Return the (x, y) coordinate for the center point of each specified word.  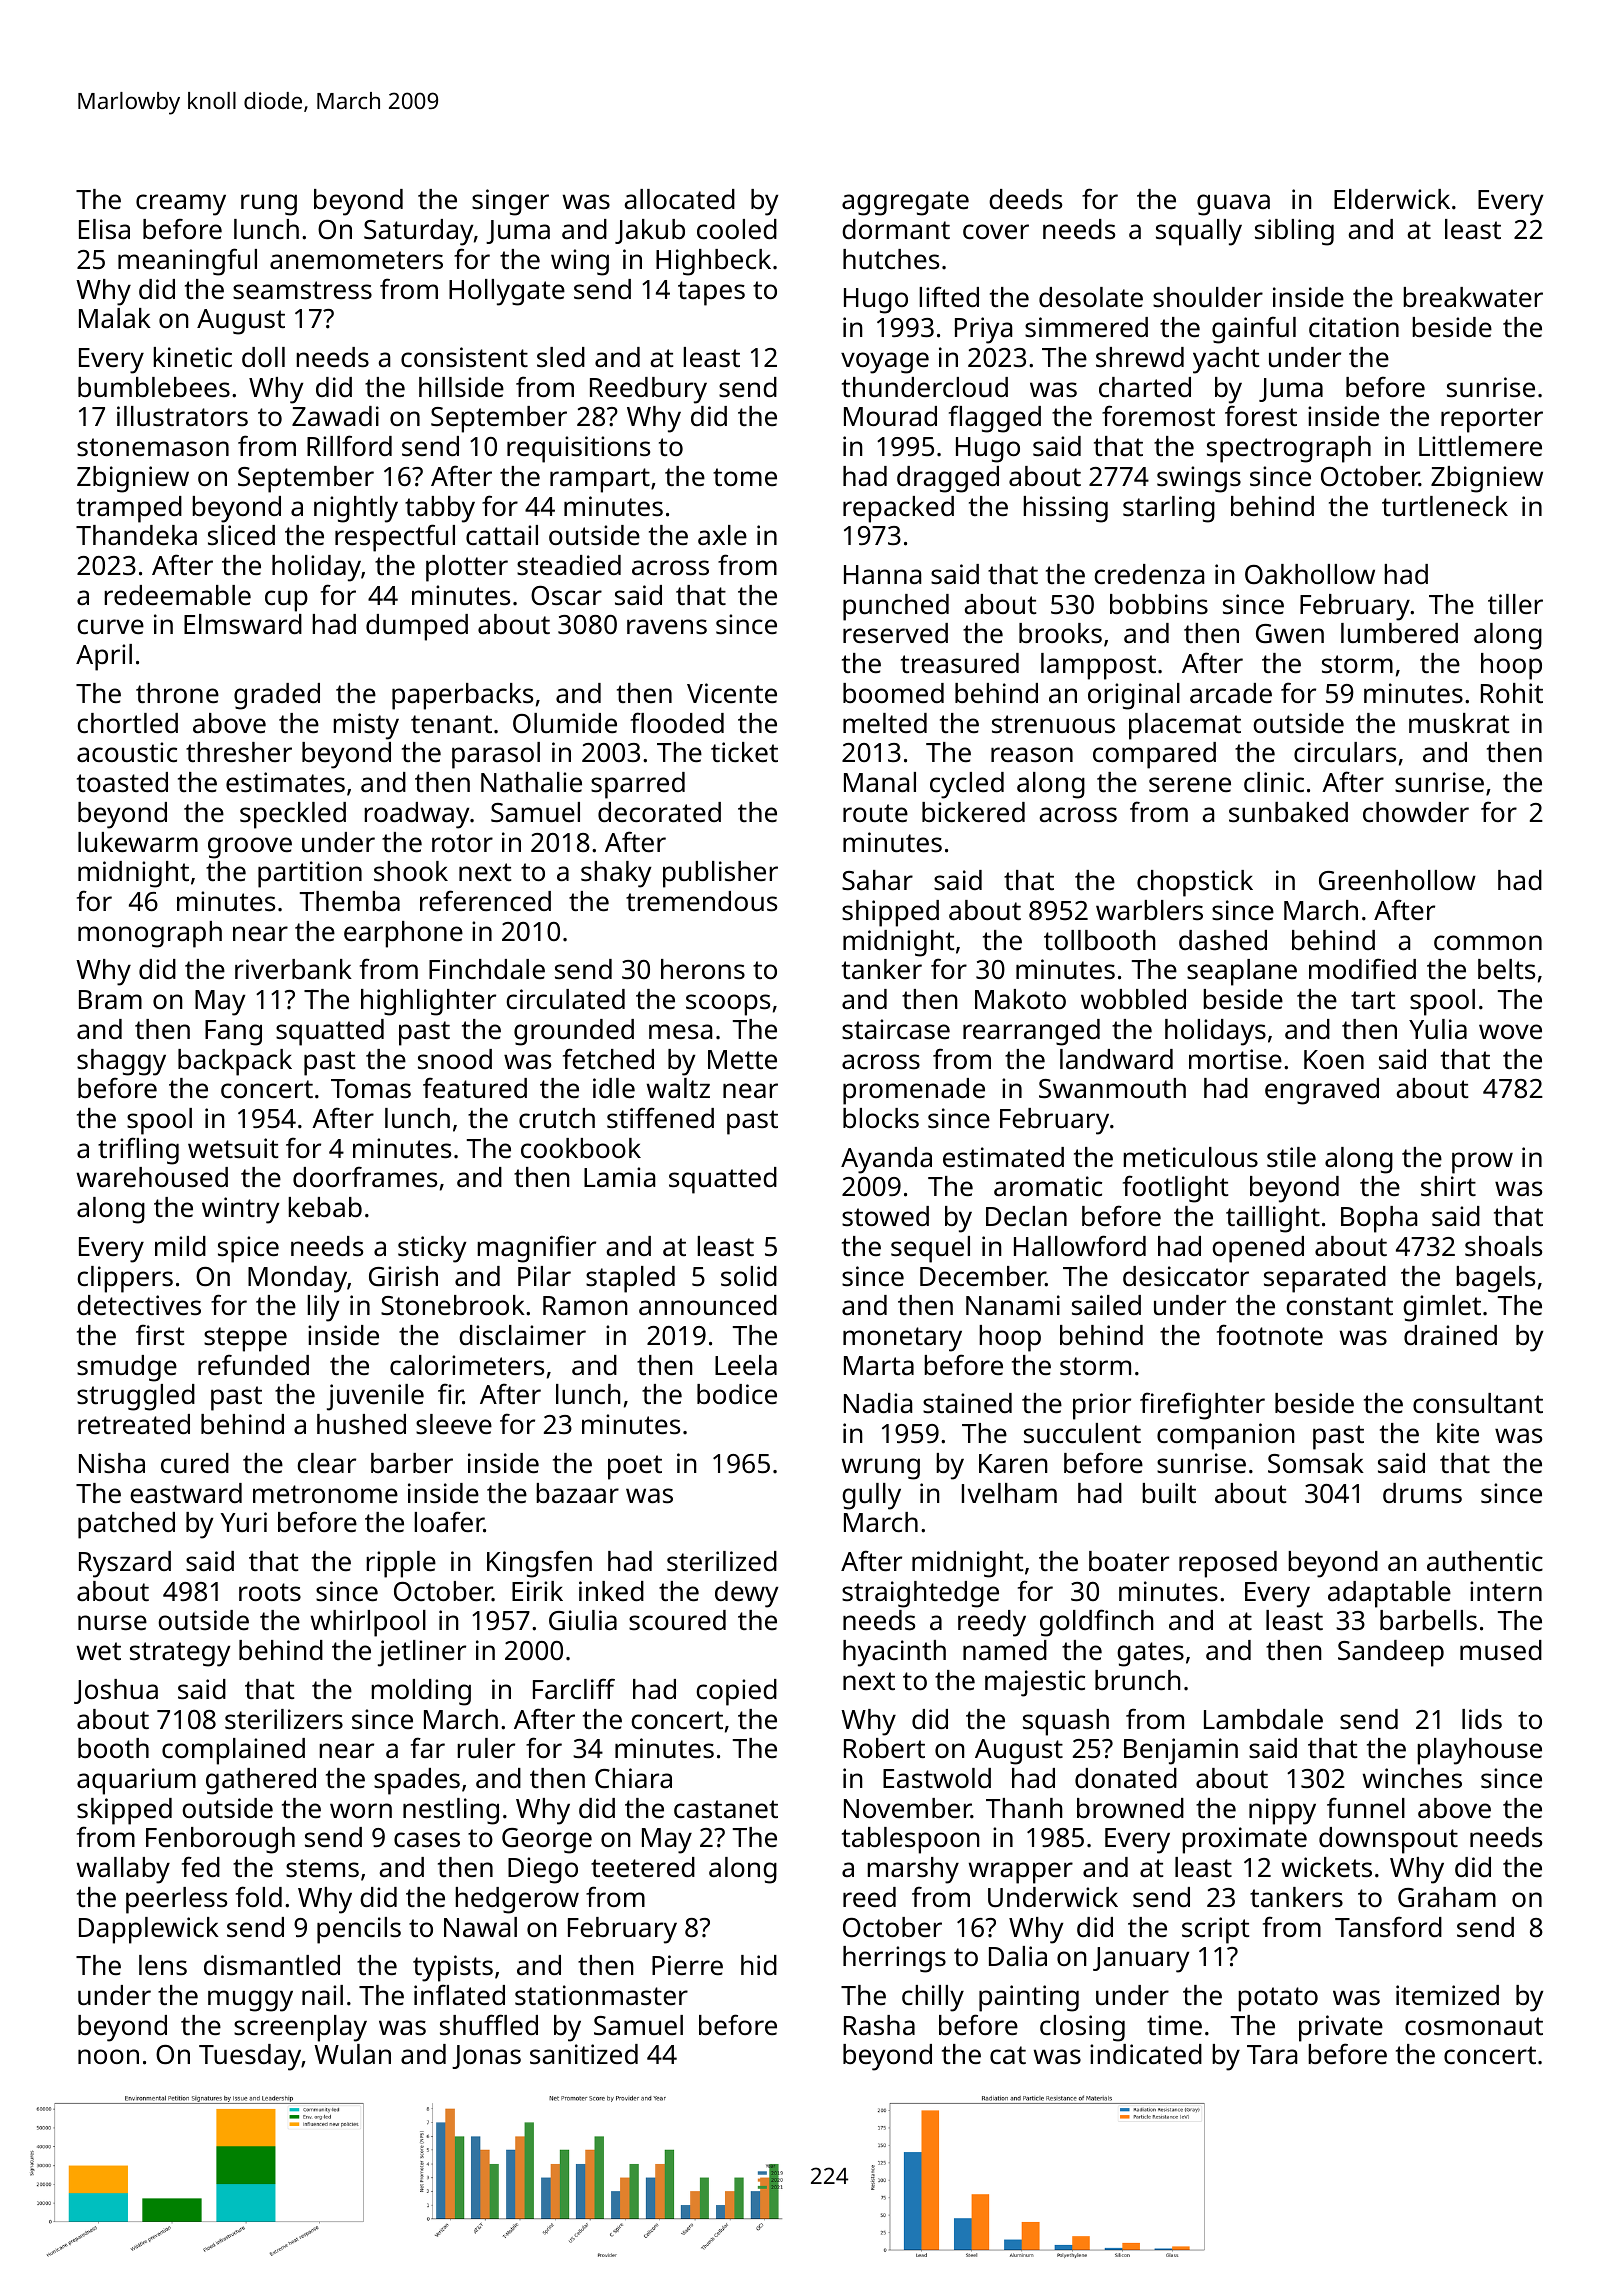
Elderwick (1392, 199)
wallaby (123, 1870)
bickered (973, 812)
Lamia (619, 1177)
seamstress (302, 290)
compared (1154, 755)
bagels (1495, 1279)
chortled (127, 723)
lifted (949, 297)
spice (248, 1249)
